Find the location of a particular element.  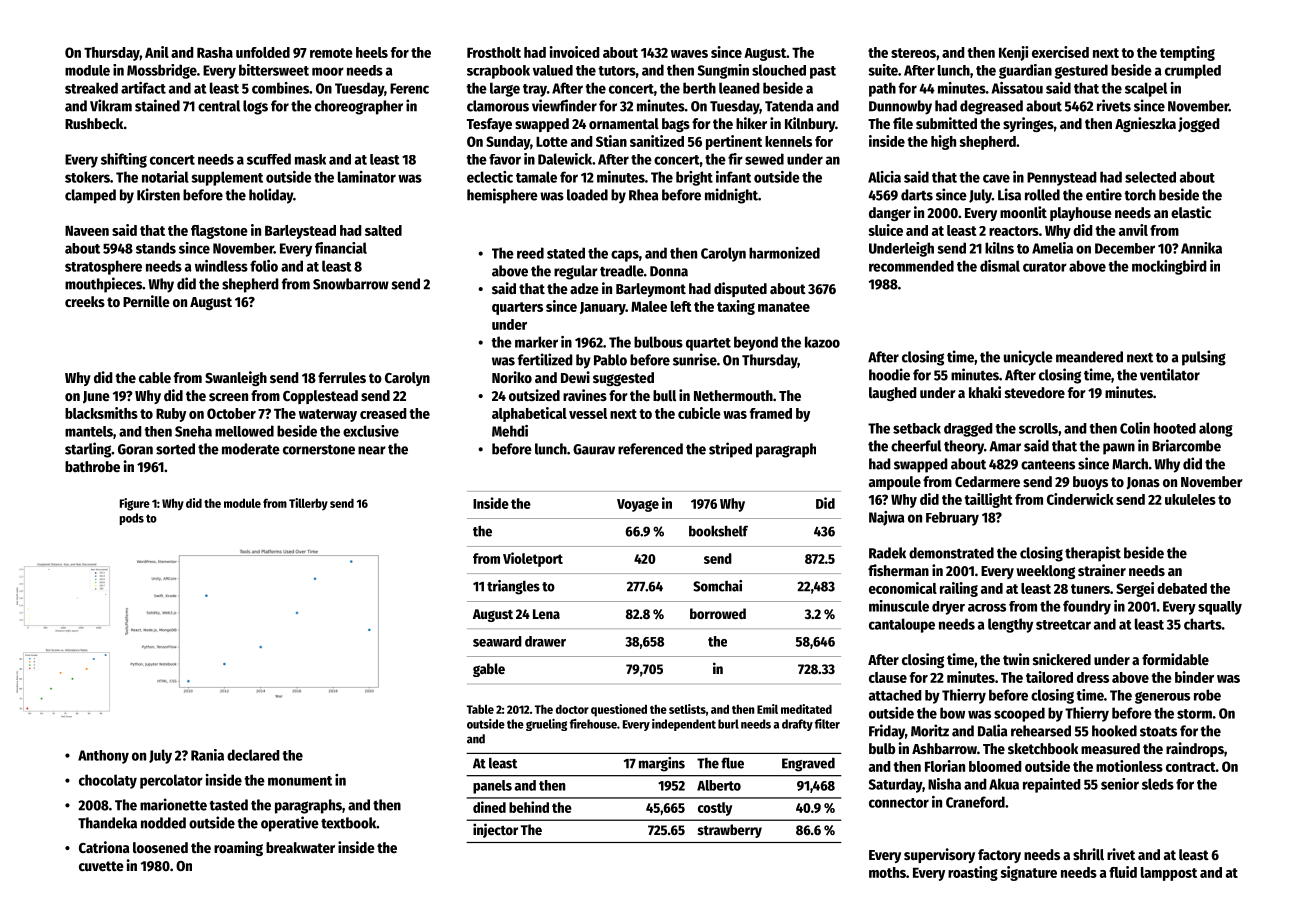

Sneha is located at coordinates (193, 431).
